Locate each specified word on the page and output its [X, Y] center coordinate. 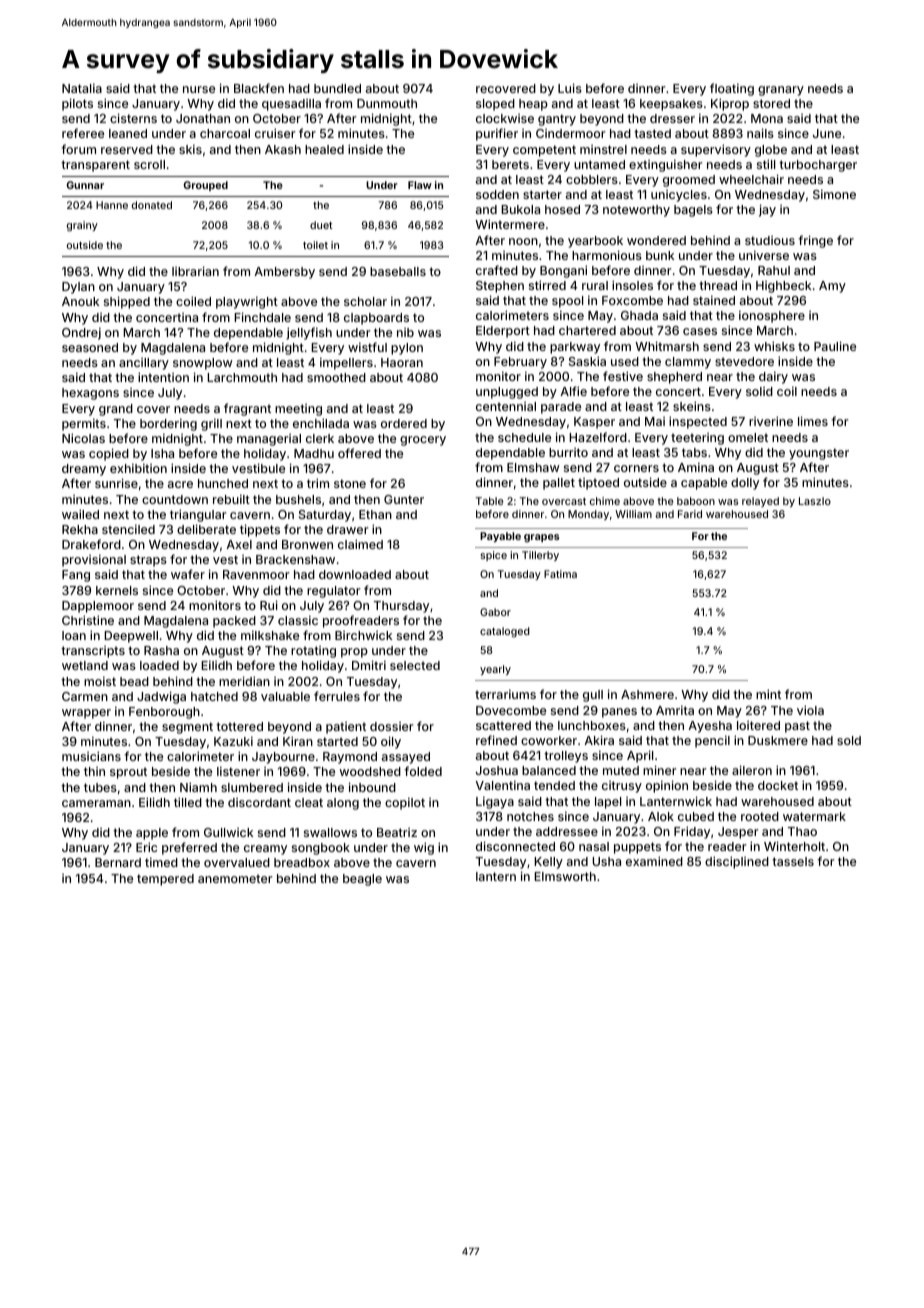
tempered [165, 880]
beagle [362, 880]
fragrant [247, 409]
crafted [497, 270]
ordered [404, 423]
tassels [793, 861]
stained [714, 300]
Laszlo [815, 501]
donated [152, 205]
